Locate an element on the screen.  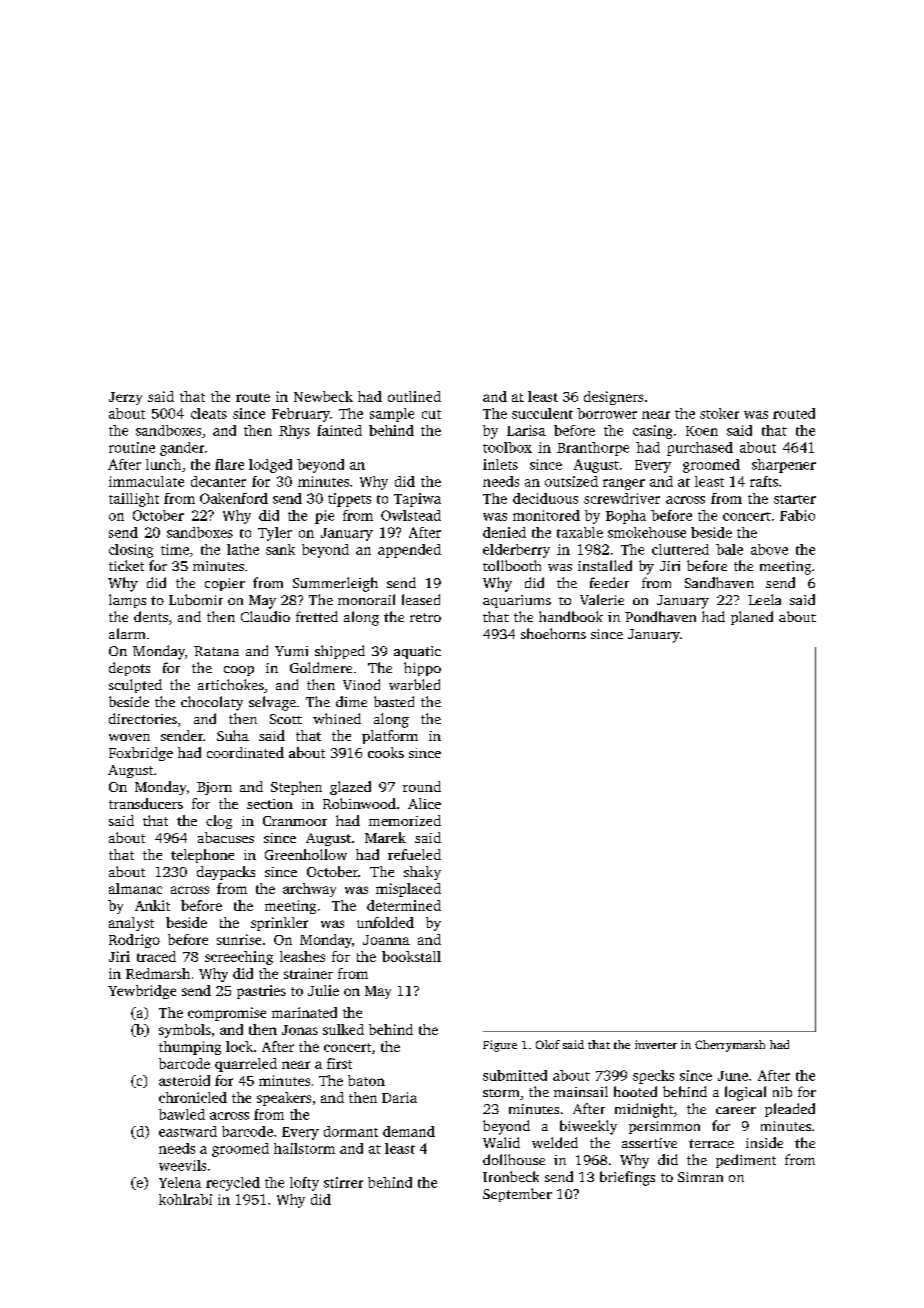
Cherrymarsh is located at coordinates (730, 1046).
